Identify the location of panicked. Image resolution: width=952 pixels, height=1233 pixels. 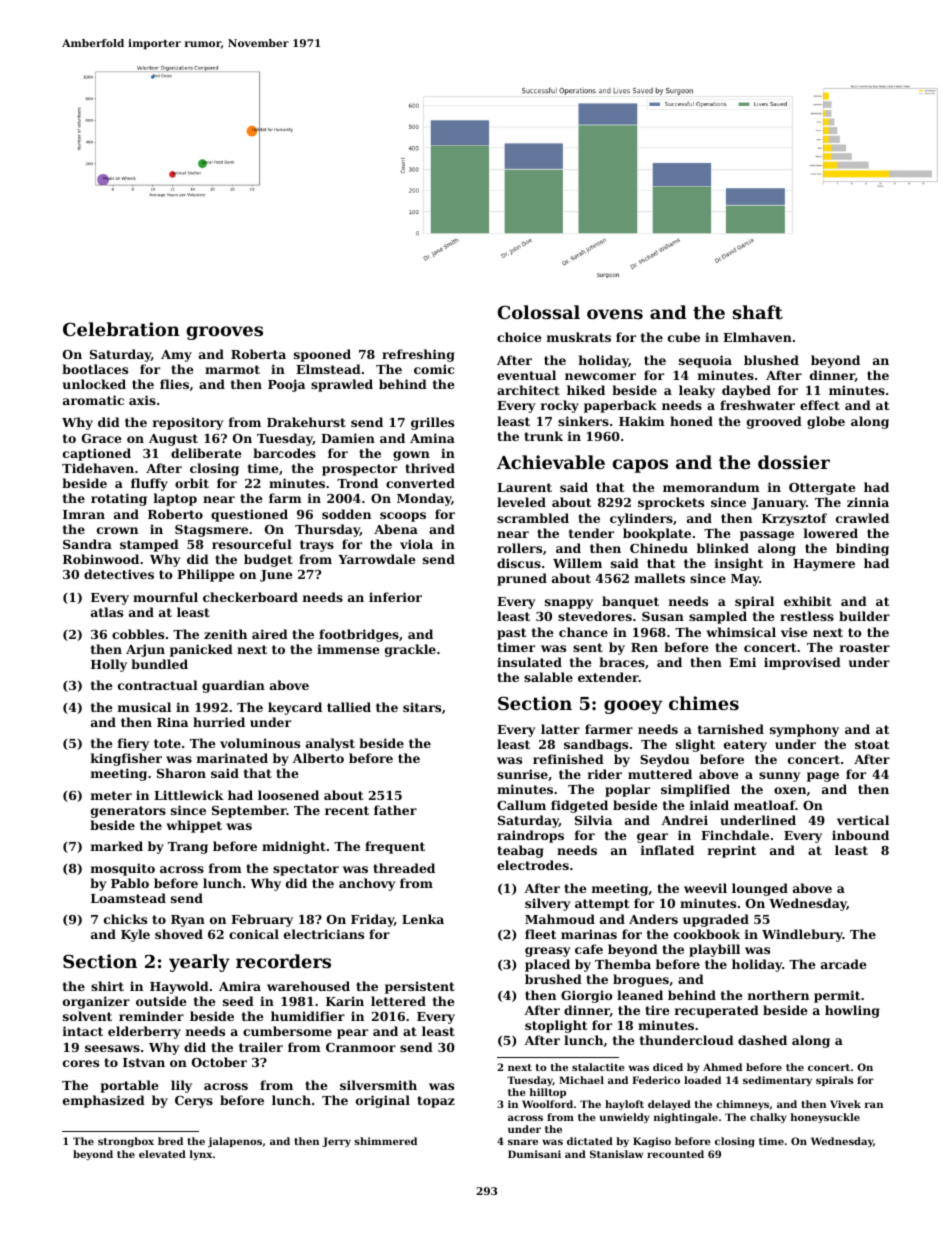
(201, 650).
